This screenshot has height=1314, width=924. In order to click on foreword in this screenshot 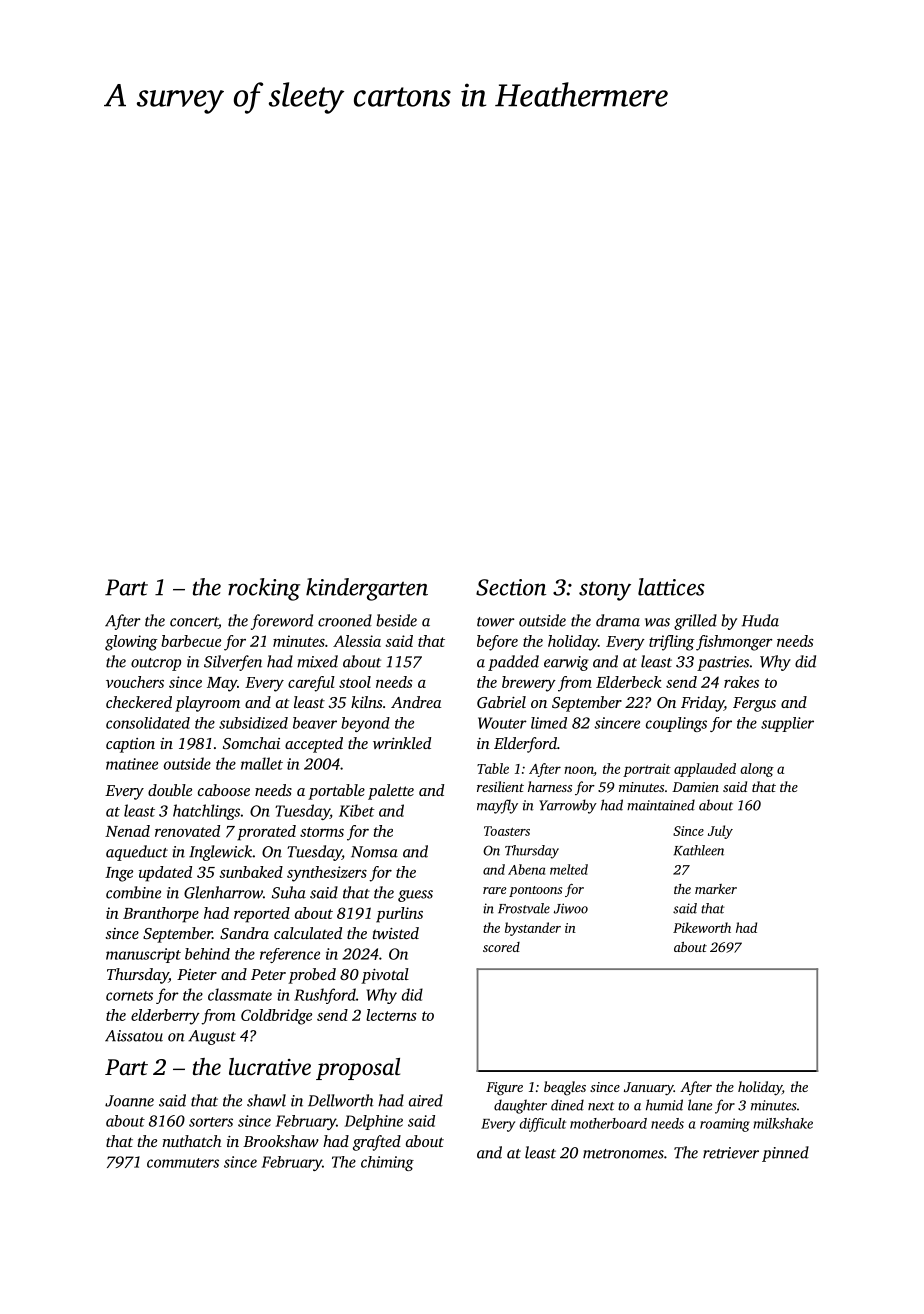, I will do `click(282, 622)`.
